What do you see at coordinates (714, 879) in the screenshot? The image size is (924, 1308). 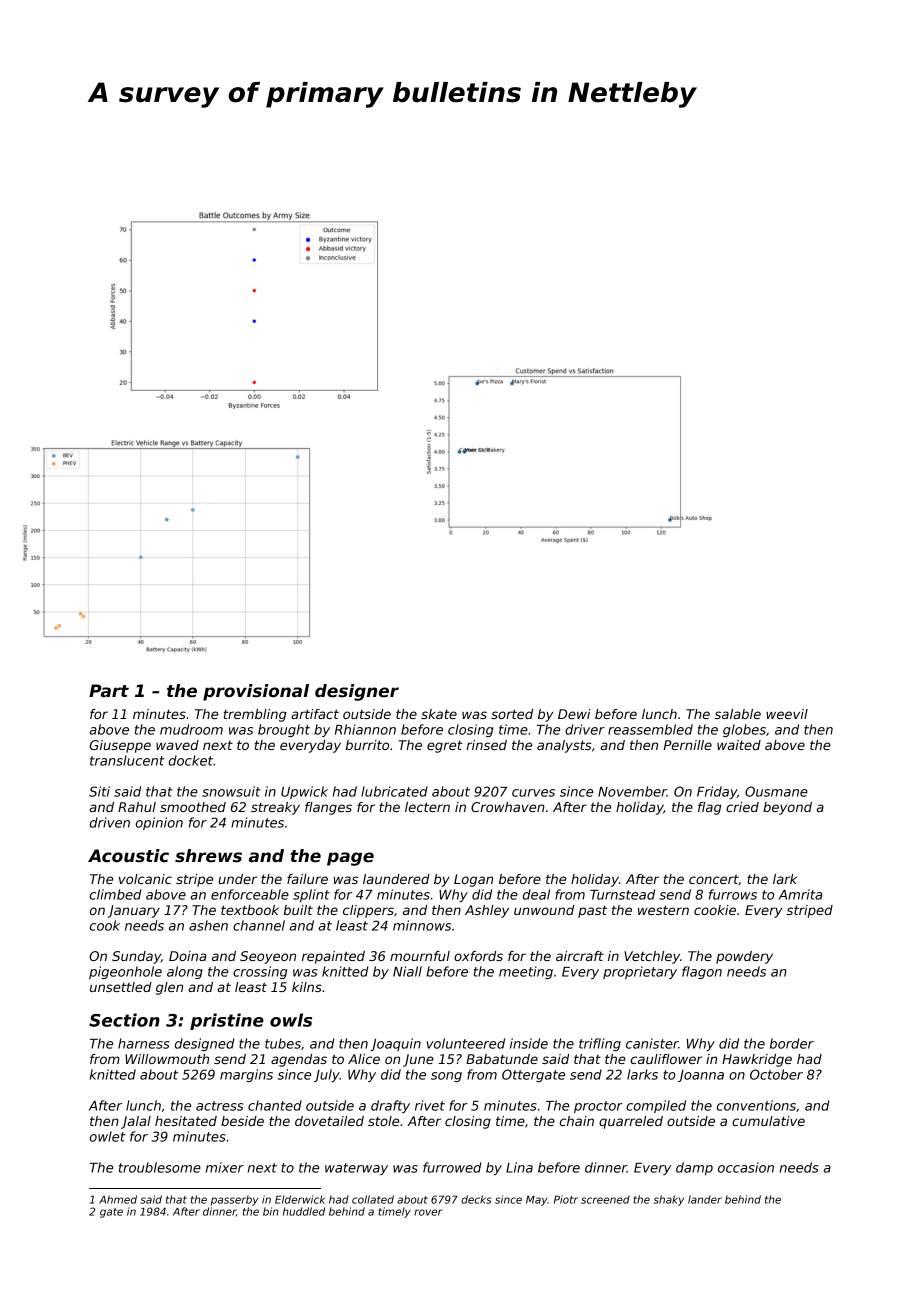 I see `concert` at bounding box center [714, 879].
